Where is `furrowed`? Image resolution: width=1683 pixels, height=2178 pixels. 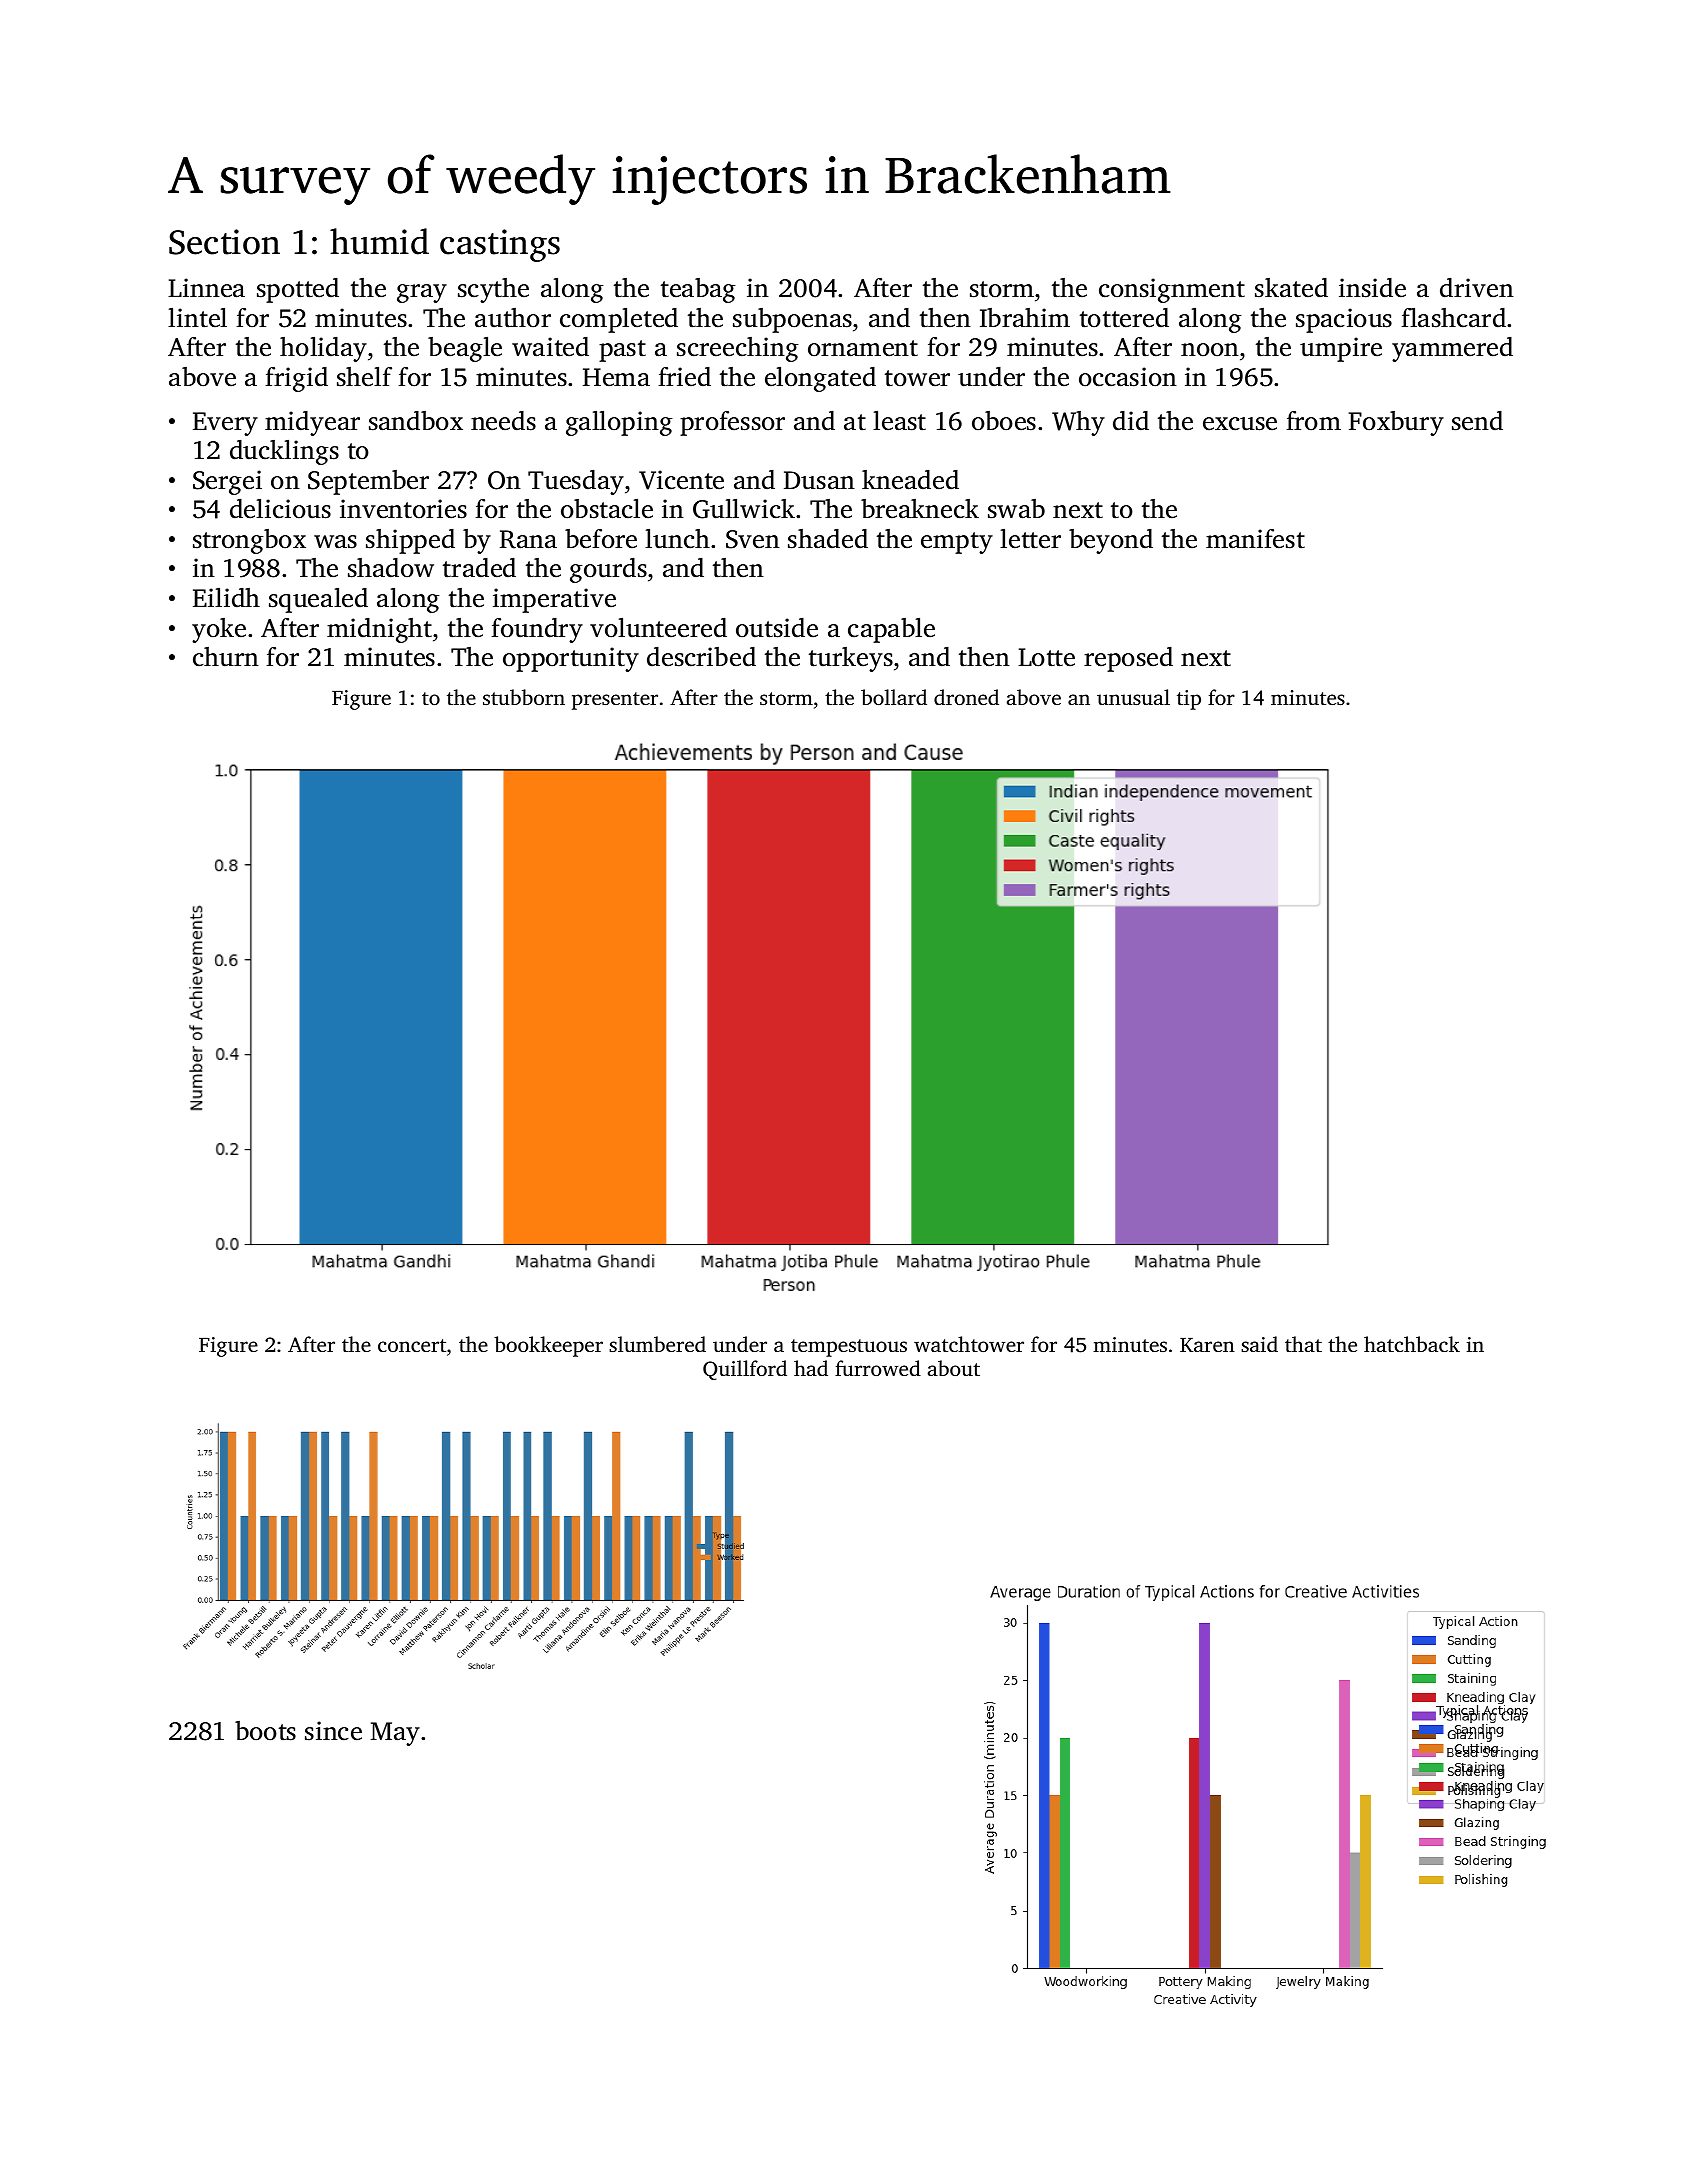 furrowed is located at coordinates (878, 1368).
